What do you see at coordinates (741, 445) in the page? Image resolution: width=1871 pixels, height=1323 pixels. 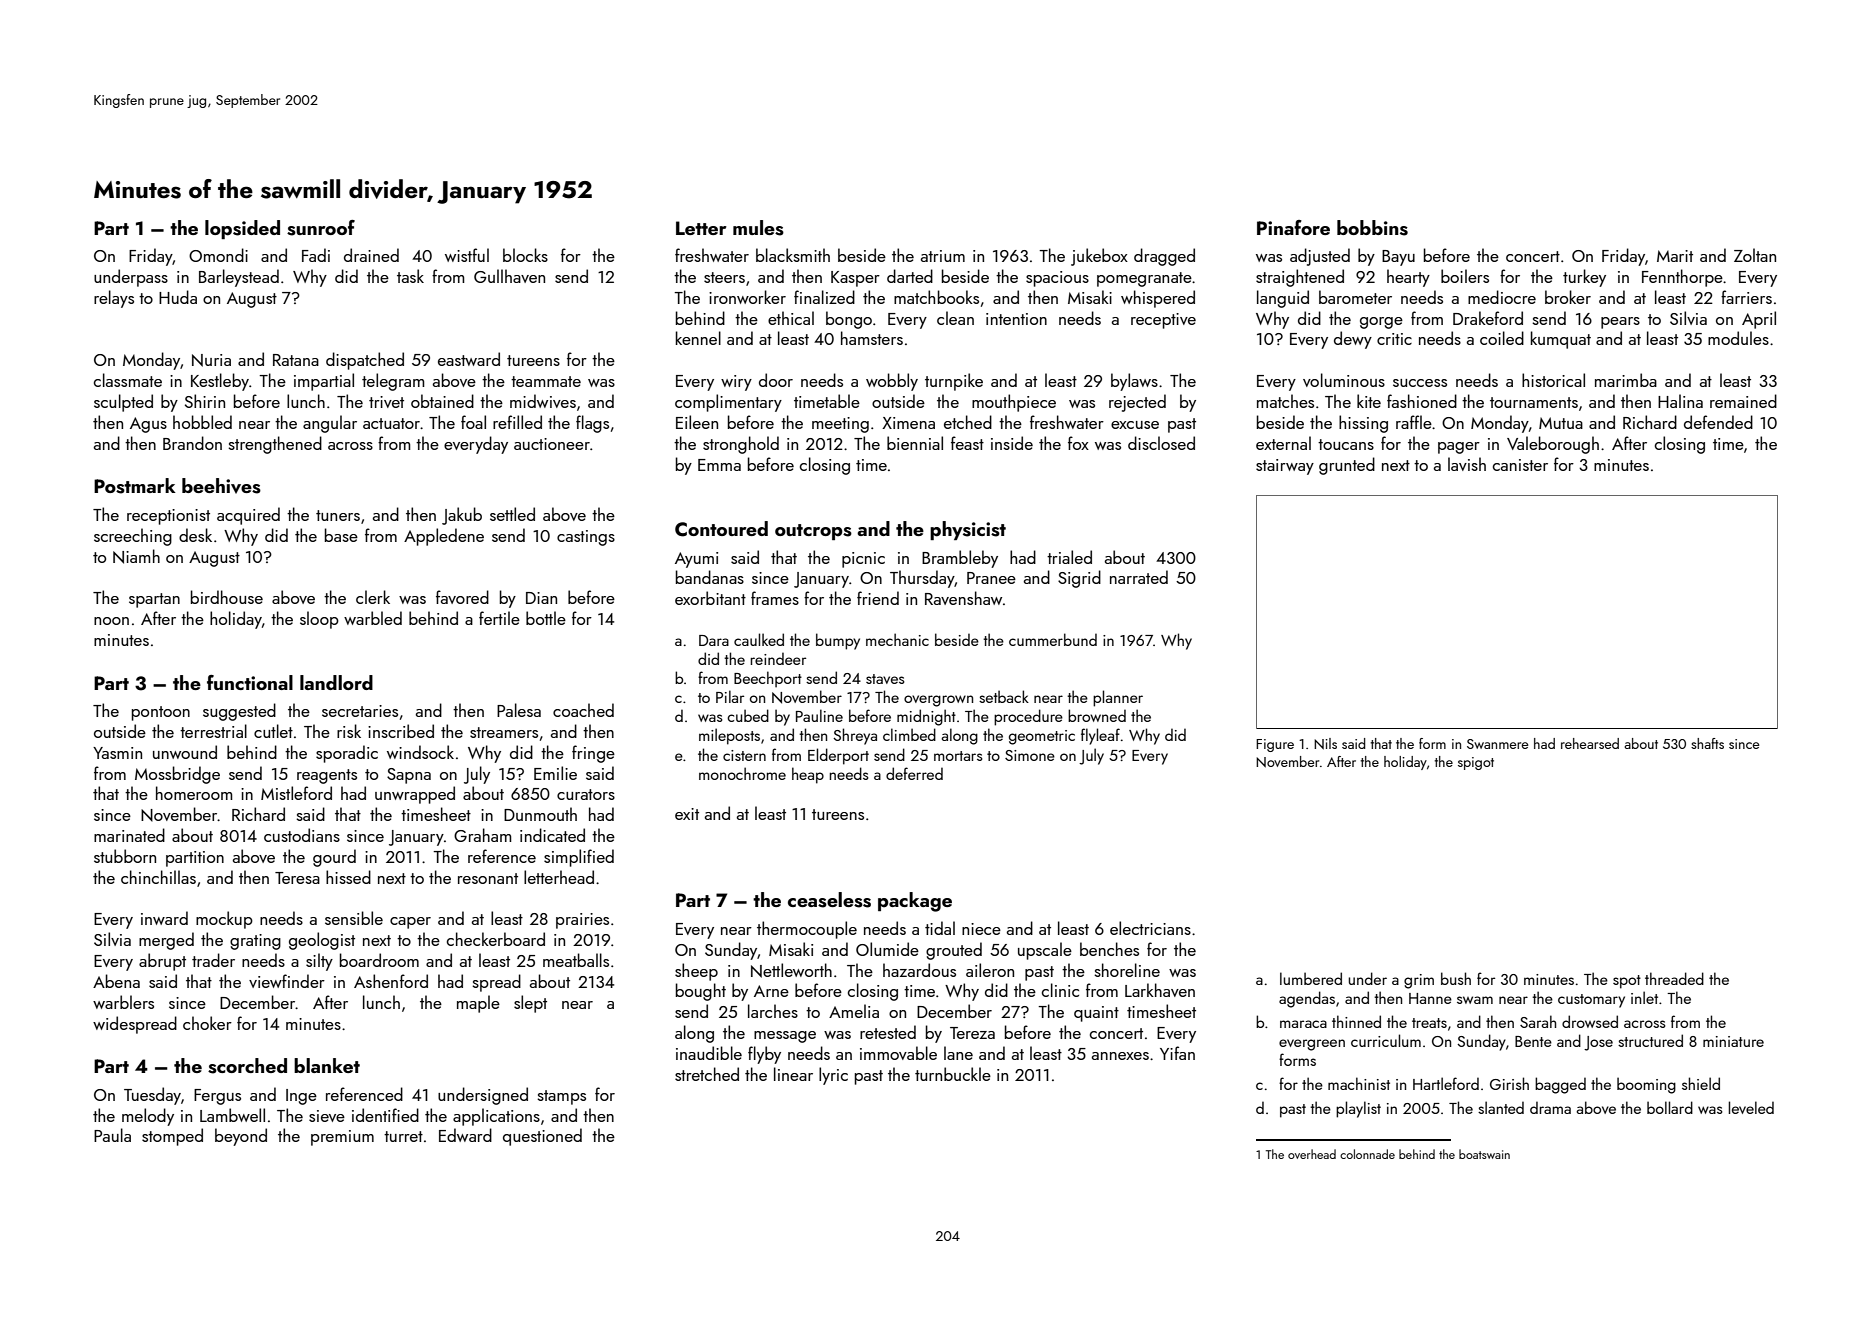 I see `stronghold` at bounding box center [741, 445].
